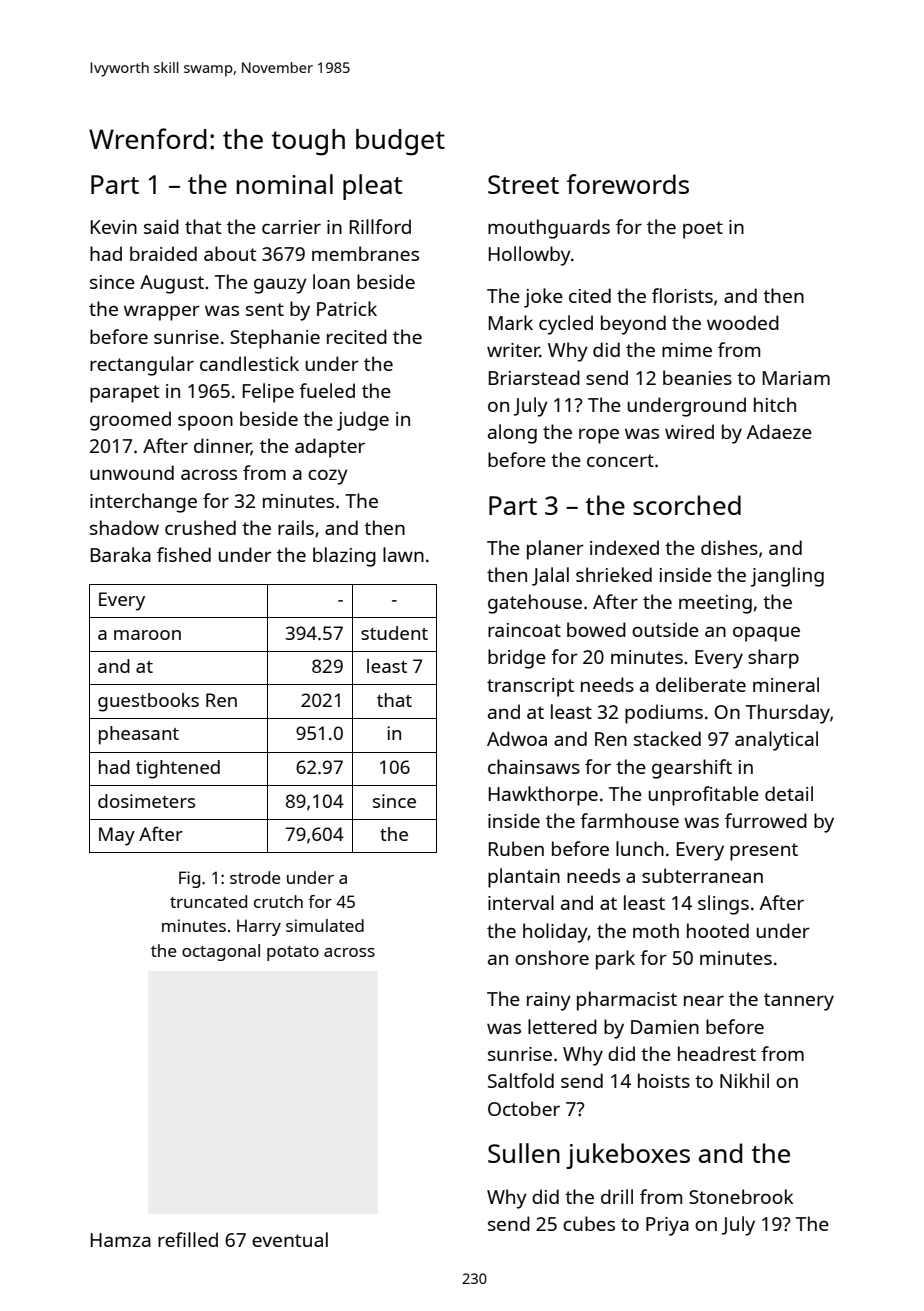 The height and width of the document is (1311, 924). What do you see at coordinates (162, 313) in the document?
I see `wrapper` at bounding box center [162, 313].
